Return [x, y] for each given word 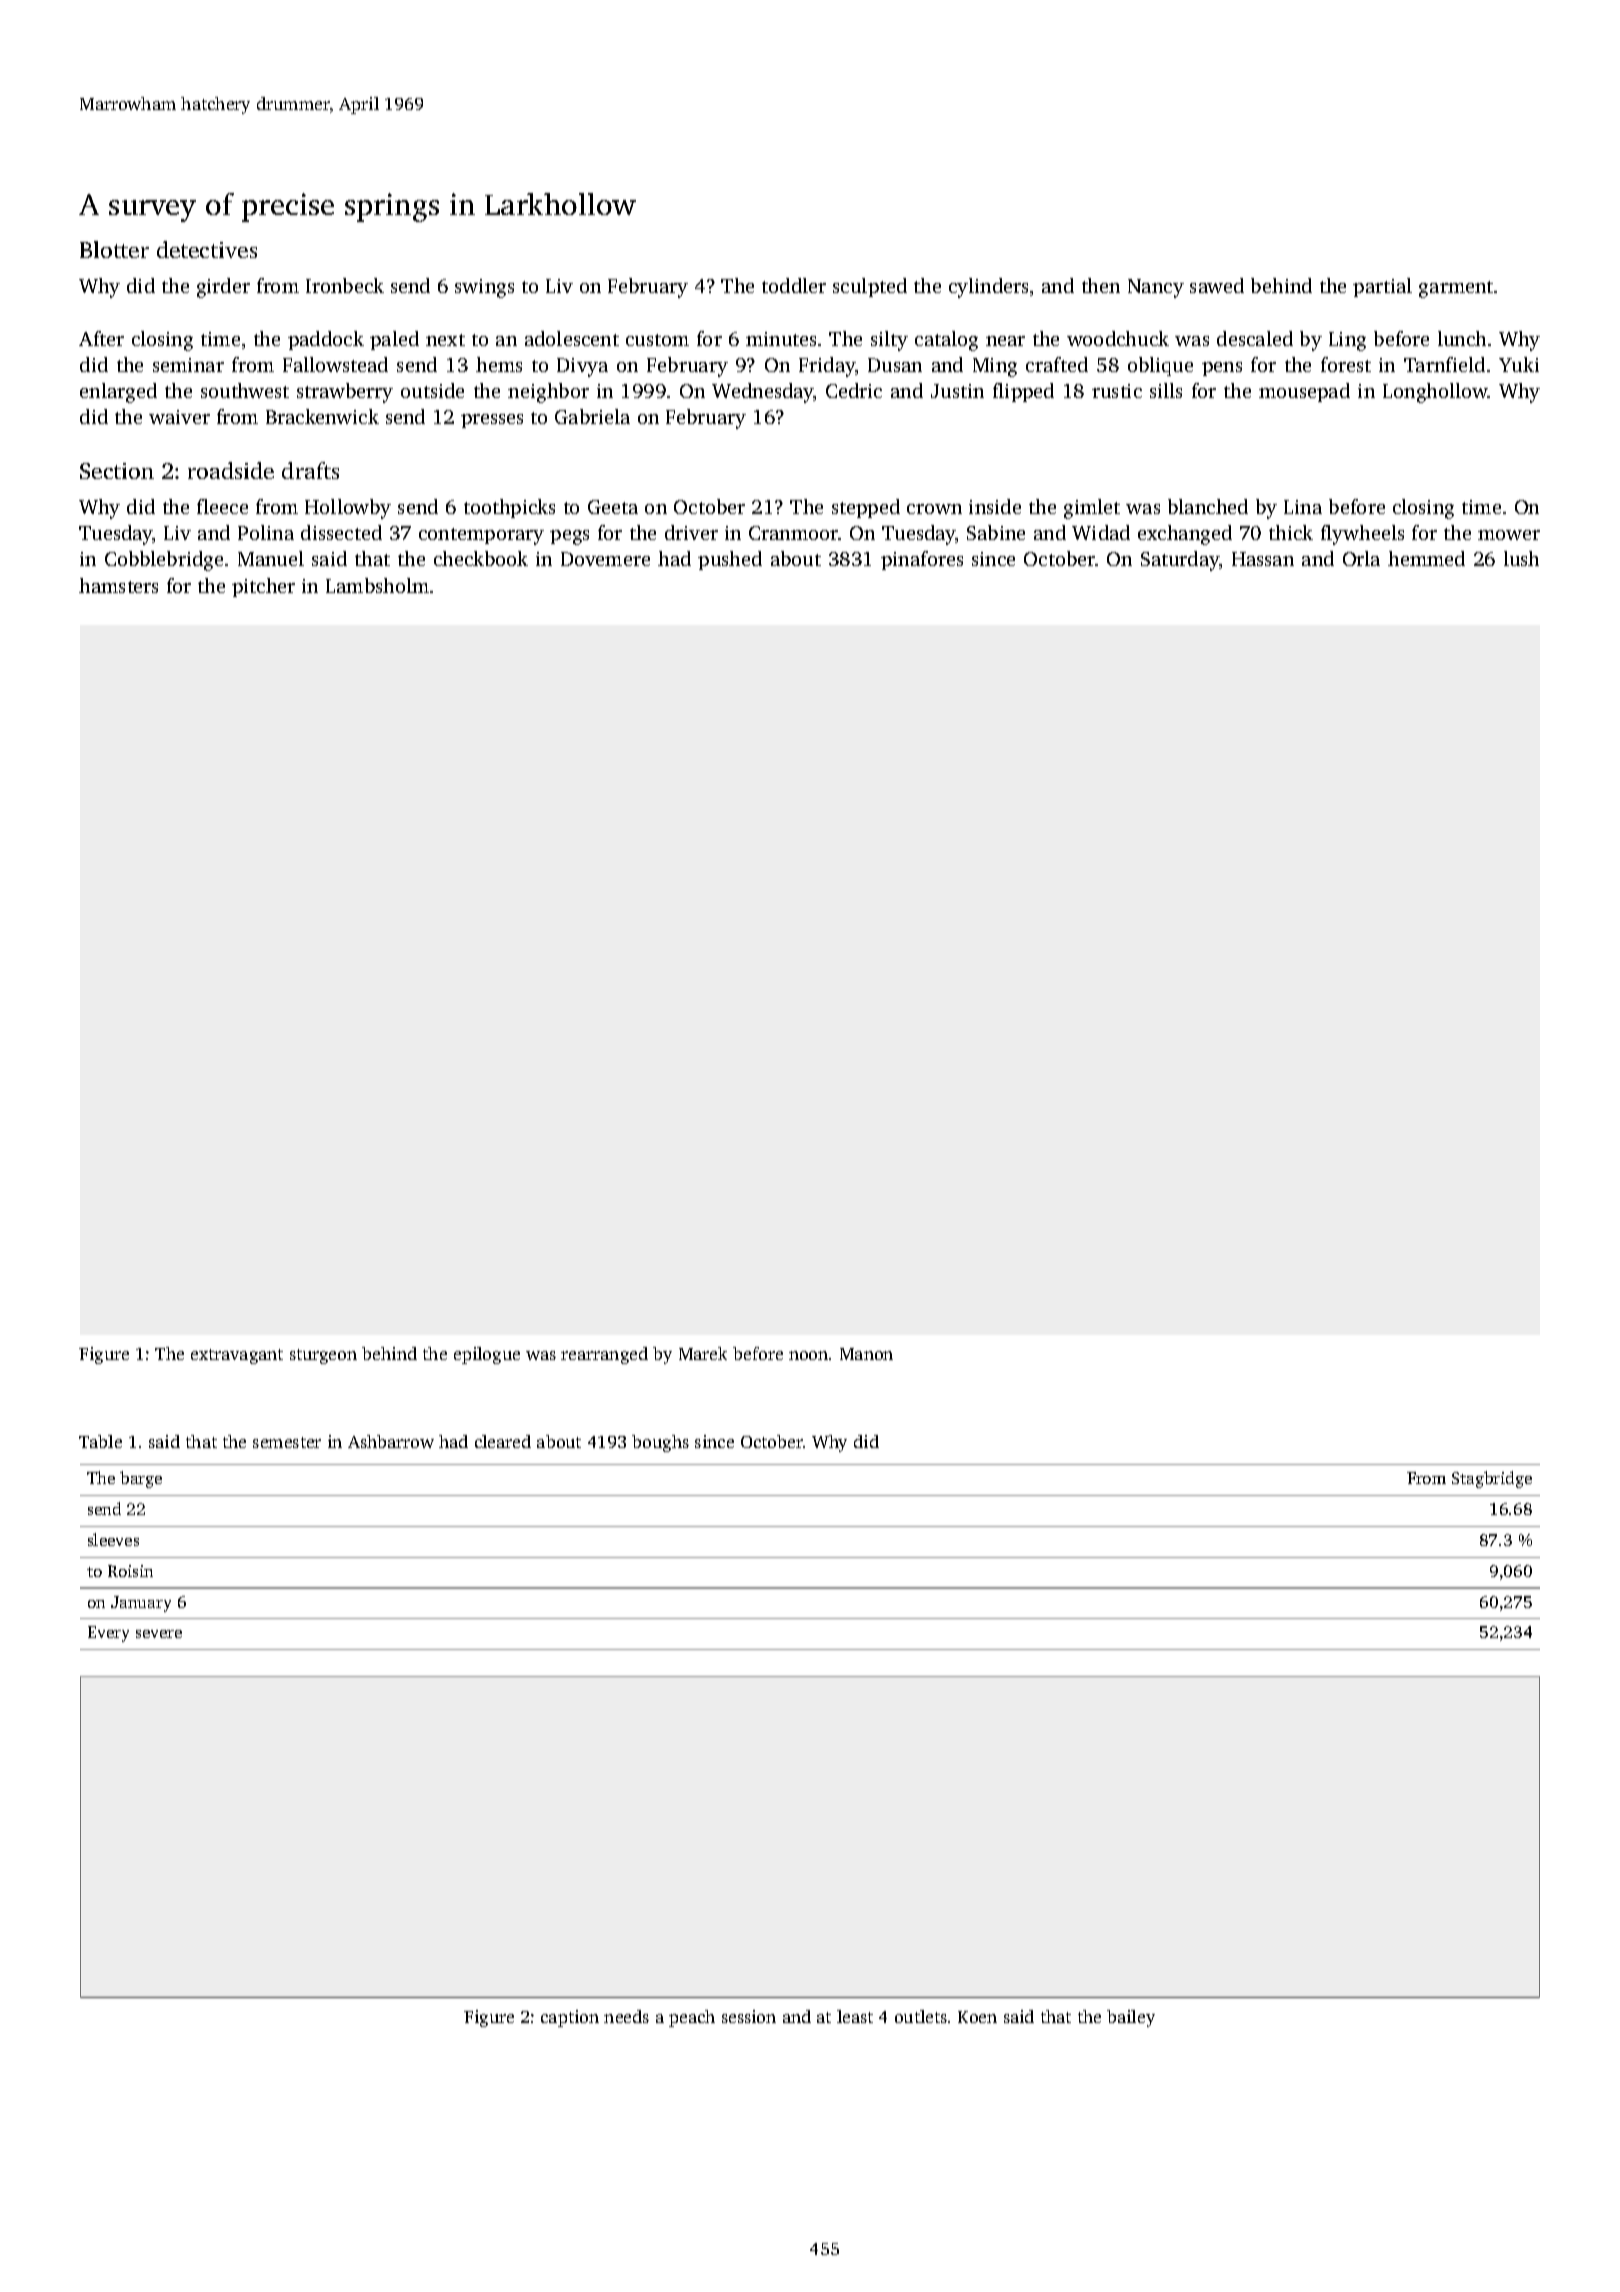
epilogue [487, 1355]
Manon [866, 1354]
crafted [1057, 364]
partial [1382, 287]
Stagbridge [1492, 1479]
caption [570, 2018]
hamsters [118, 585]
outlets [921, 2016]
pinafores [922, 560]
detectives [207, 249]
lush [1521, 558]
